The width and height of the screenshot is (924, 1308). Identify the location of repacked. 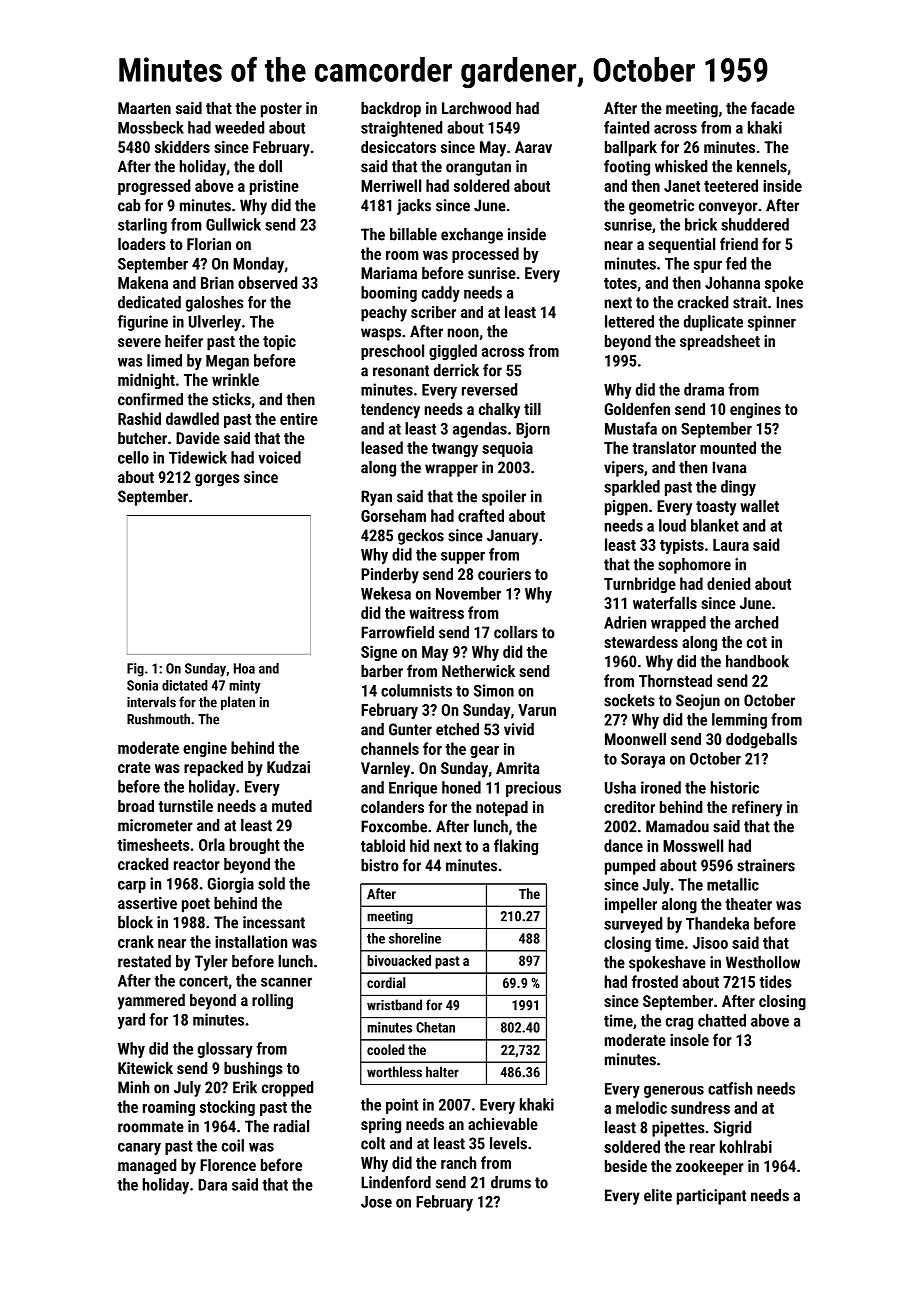
(213, 768).
